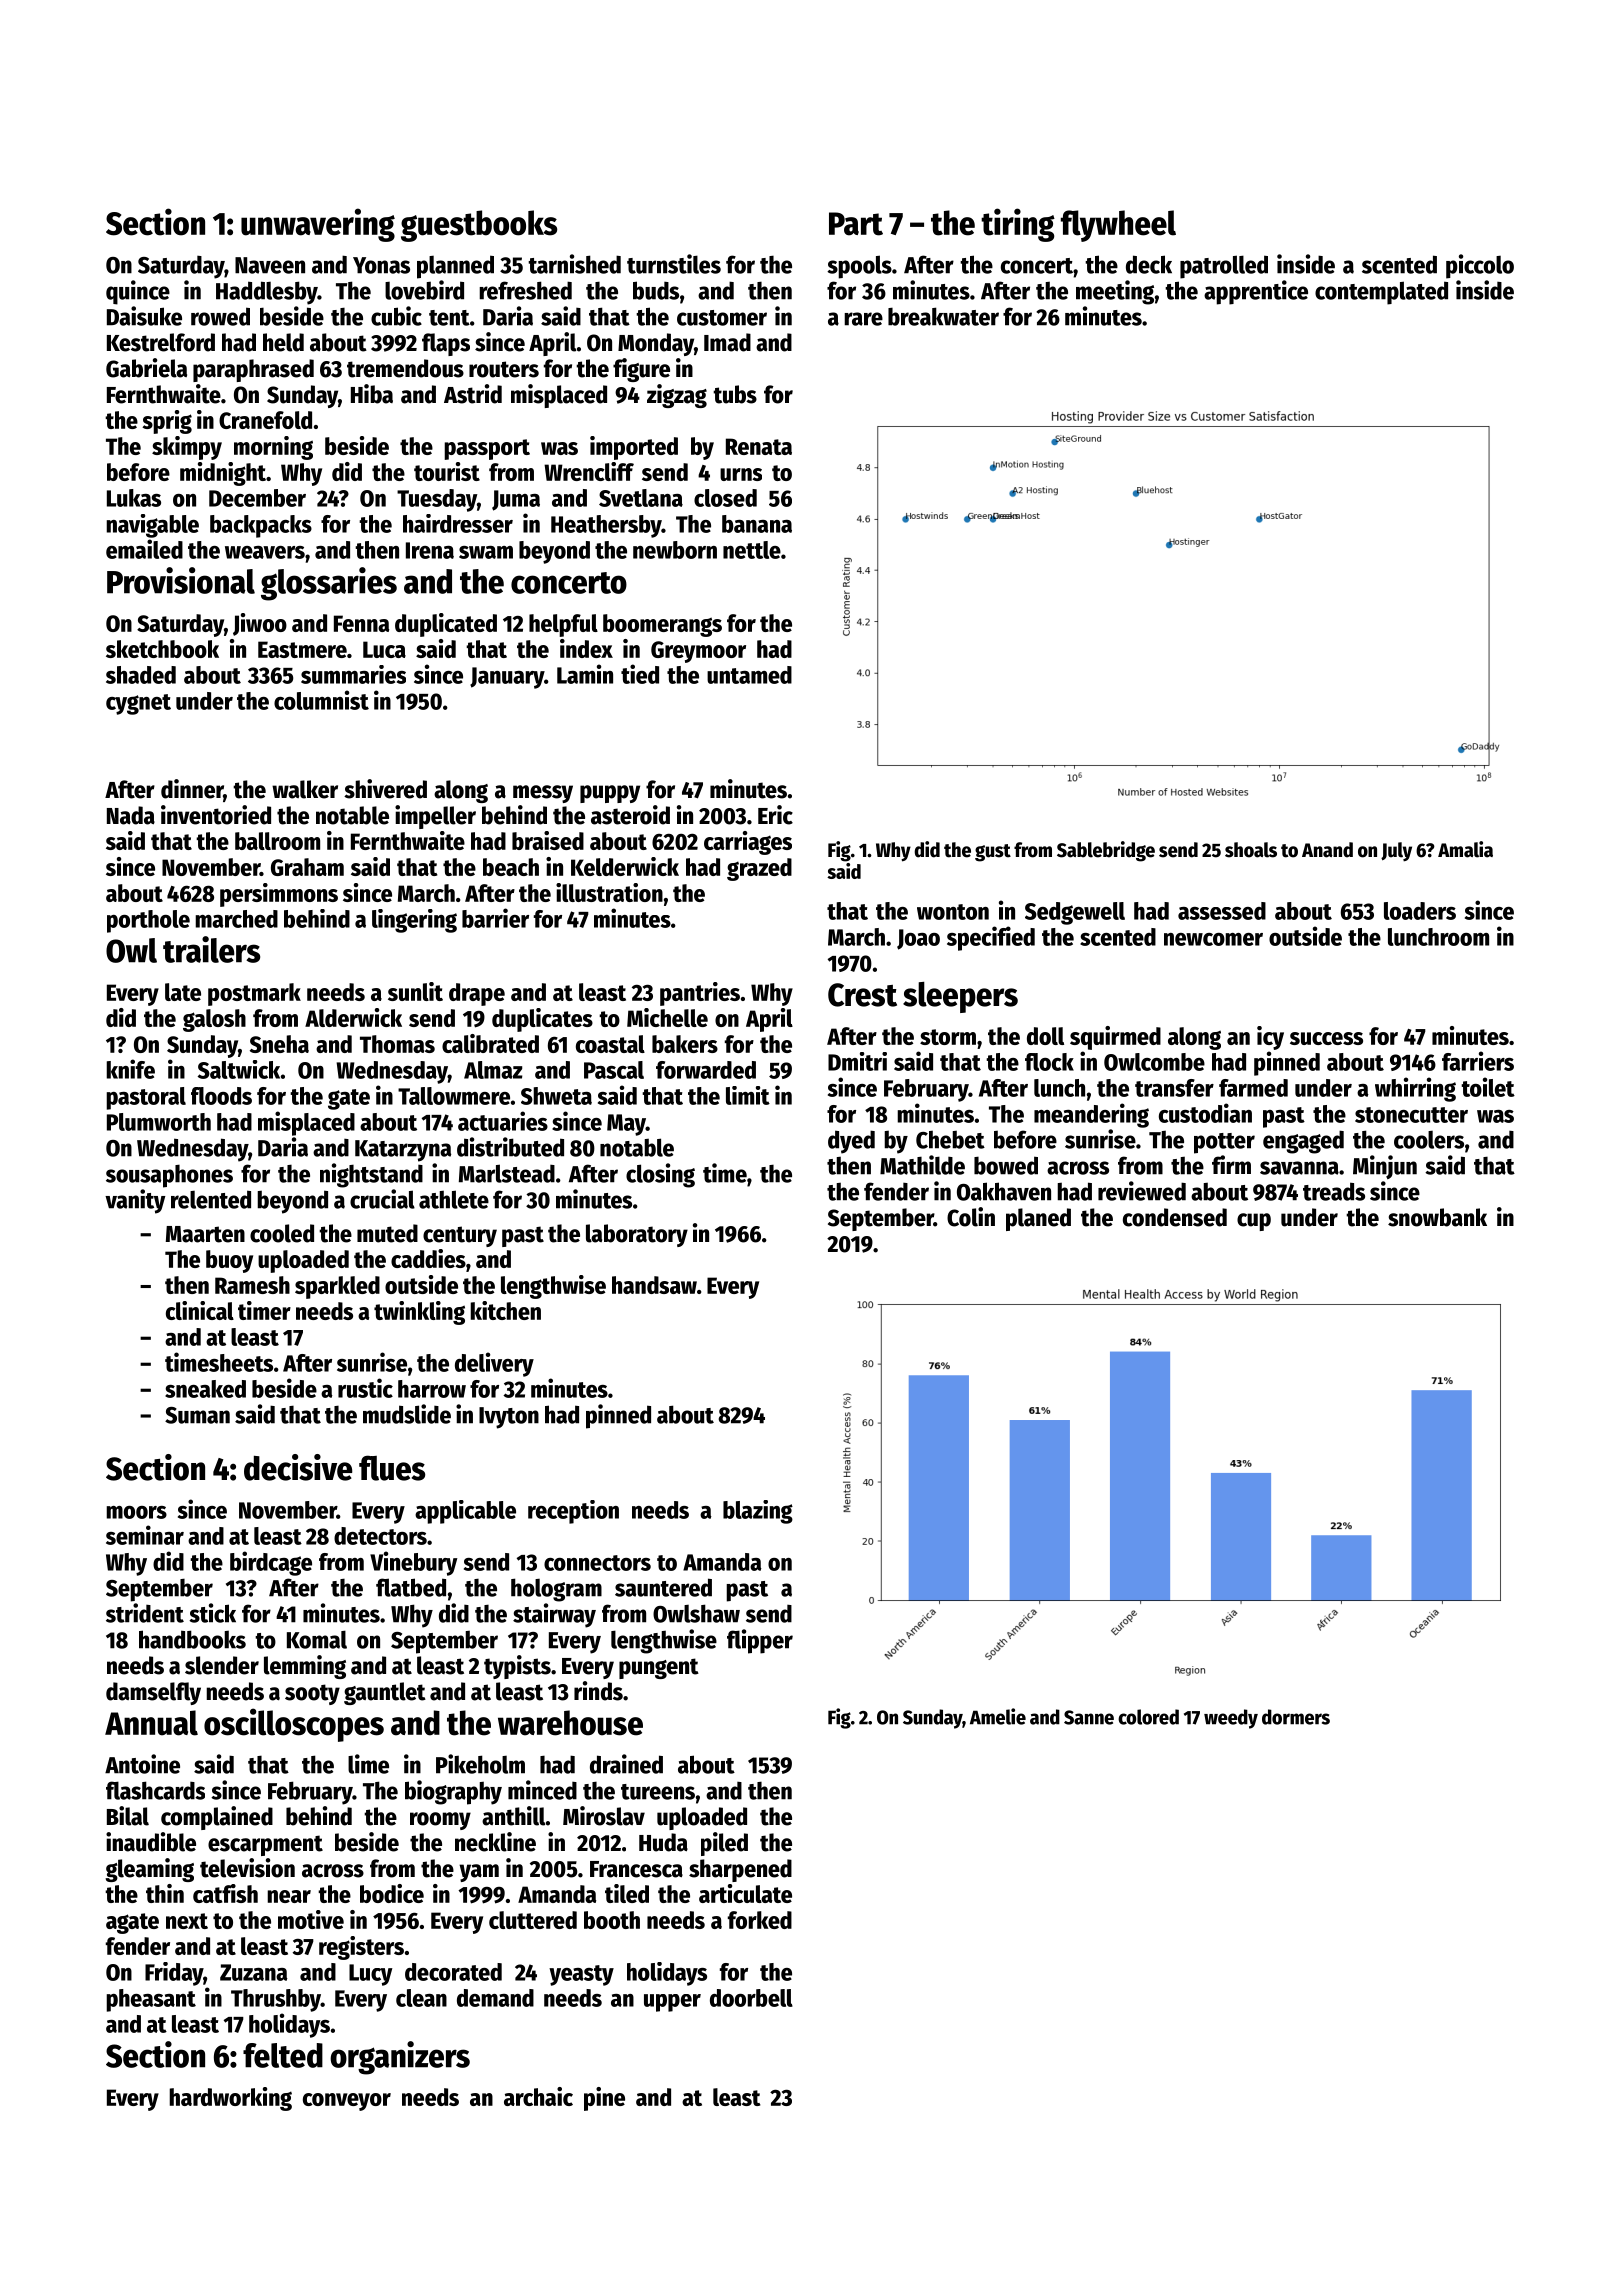 This document has width=1620, height=2292. Describe the element at coordinates (1018, 225) in the document. I see `tiring` at that location.
